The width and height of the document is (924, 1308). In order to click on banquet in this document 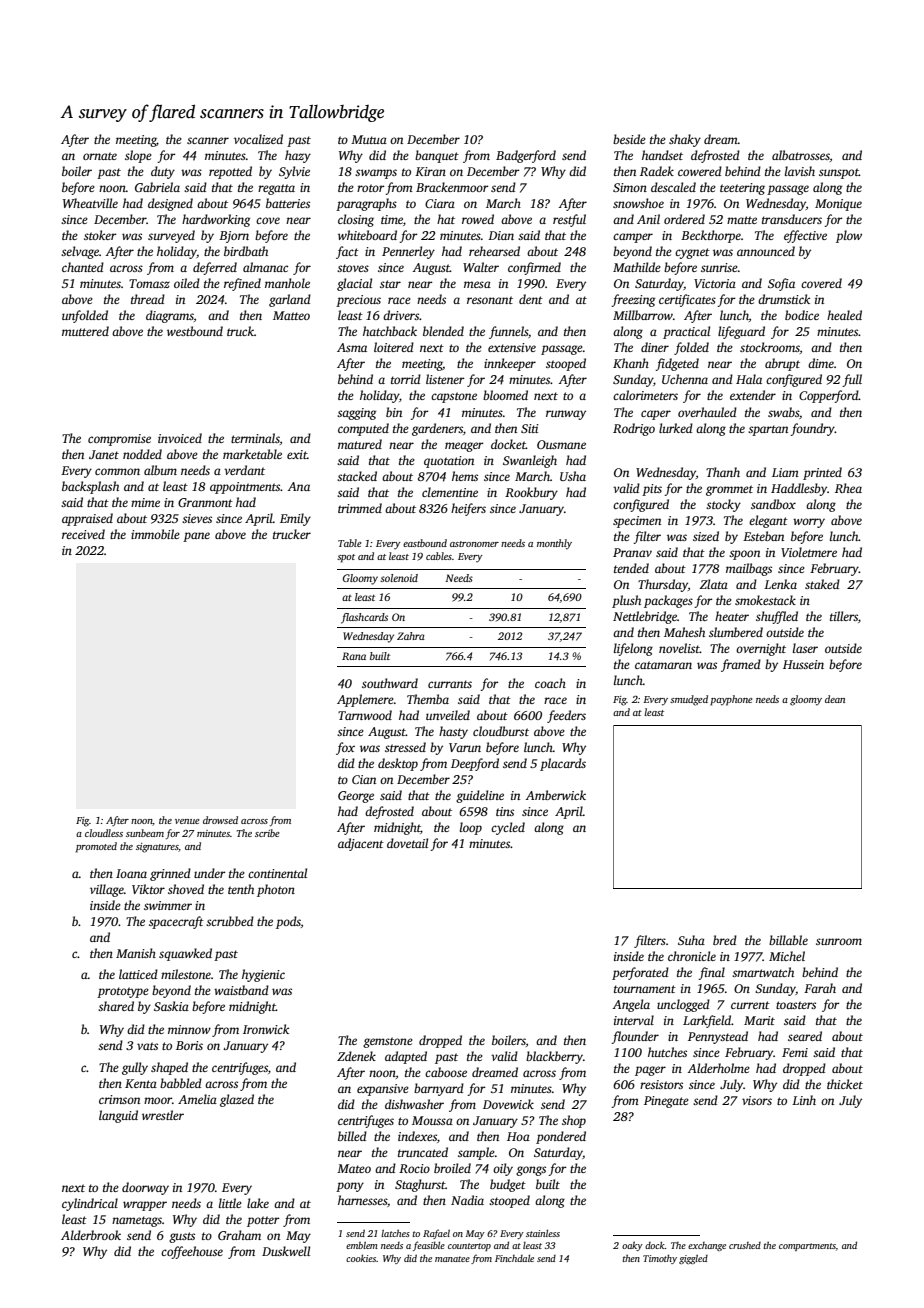, I will do `click(437, 156)`.
